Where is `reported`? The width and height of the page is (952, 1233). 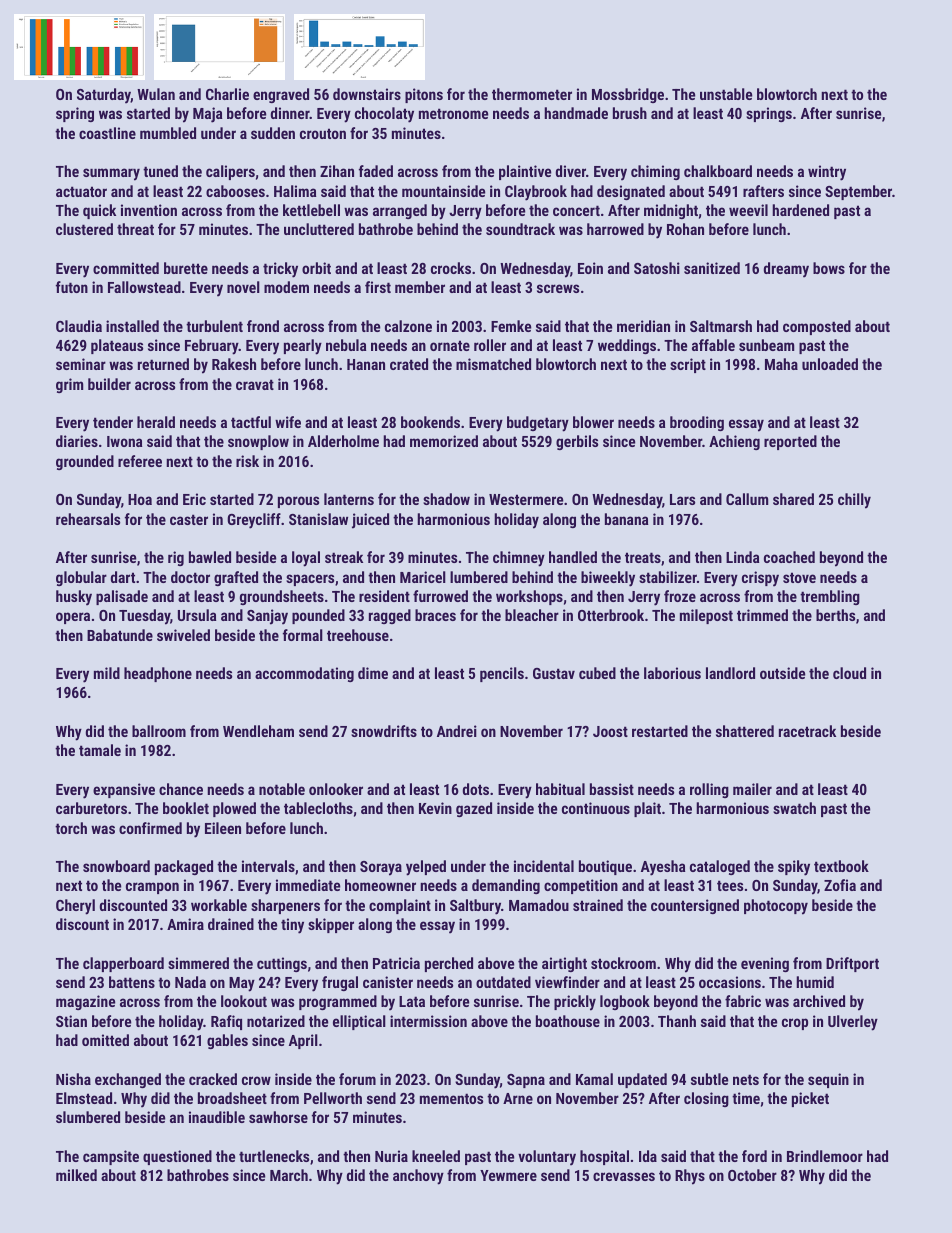 reported is located at coordinates (790, 442).
